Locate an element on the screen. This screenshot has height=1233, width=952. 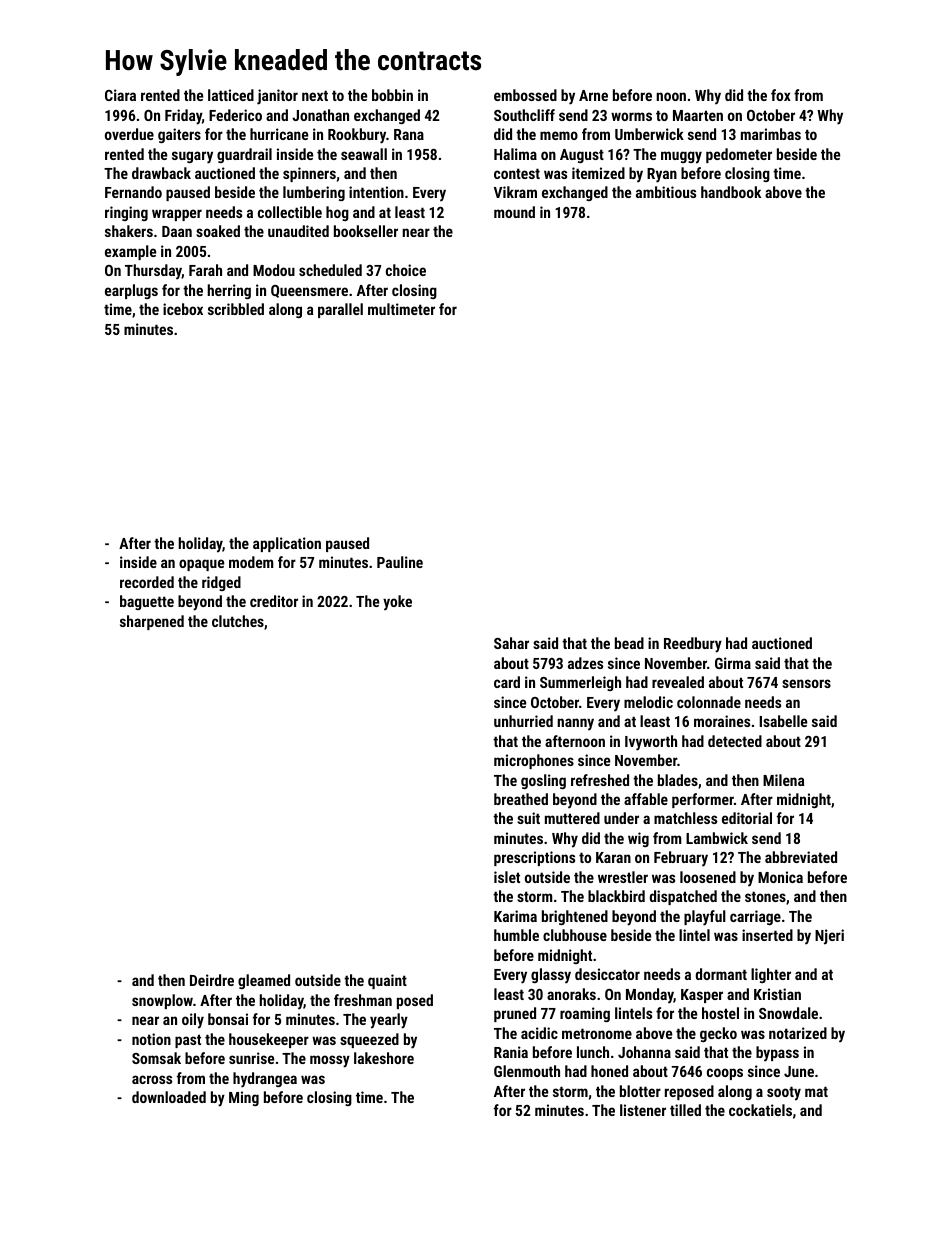
lakeshore is located at coordinates (384, 1058).
